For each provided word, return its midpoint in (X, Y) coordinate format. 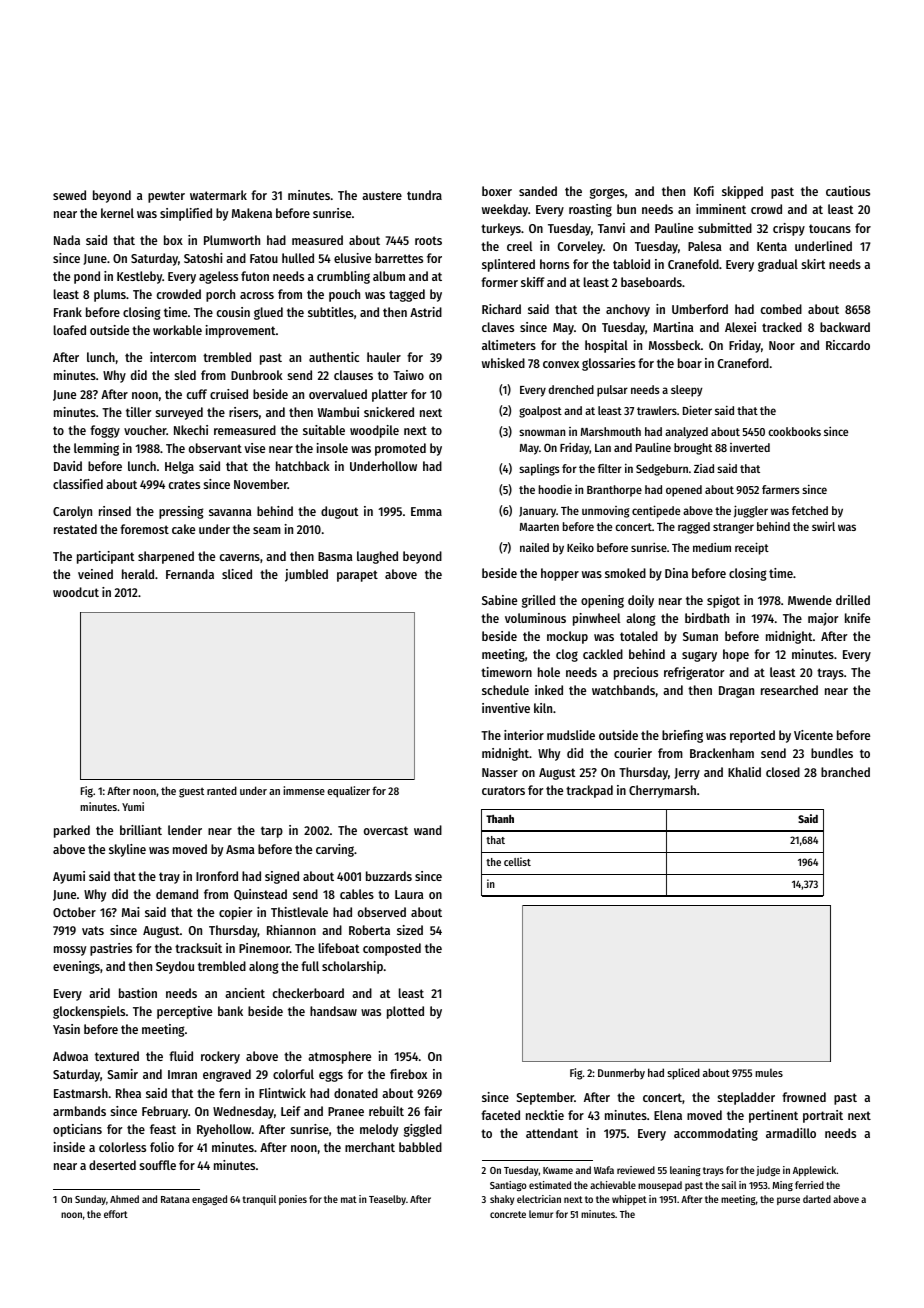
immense (304, 790)
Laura (409, 894)
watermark (218, 195)
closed (783, 772)
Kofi (704, 191)
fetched (810, 510)
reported (752, 736)
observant (215, 448)
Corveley (580, 247)
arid (99, 993)
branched (845, 772)
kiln (543, 708)
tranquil (259, 1200)
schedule (505, 690)
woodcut (76, 592)
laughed (377, 557)
